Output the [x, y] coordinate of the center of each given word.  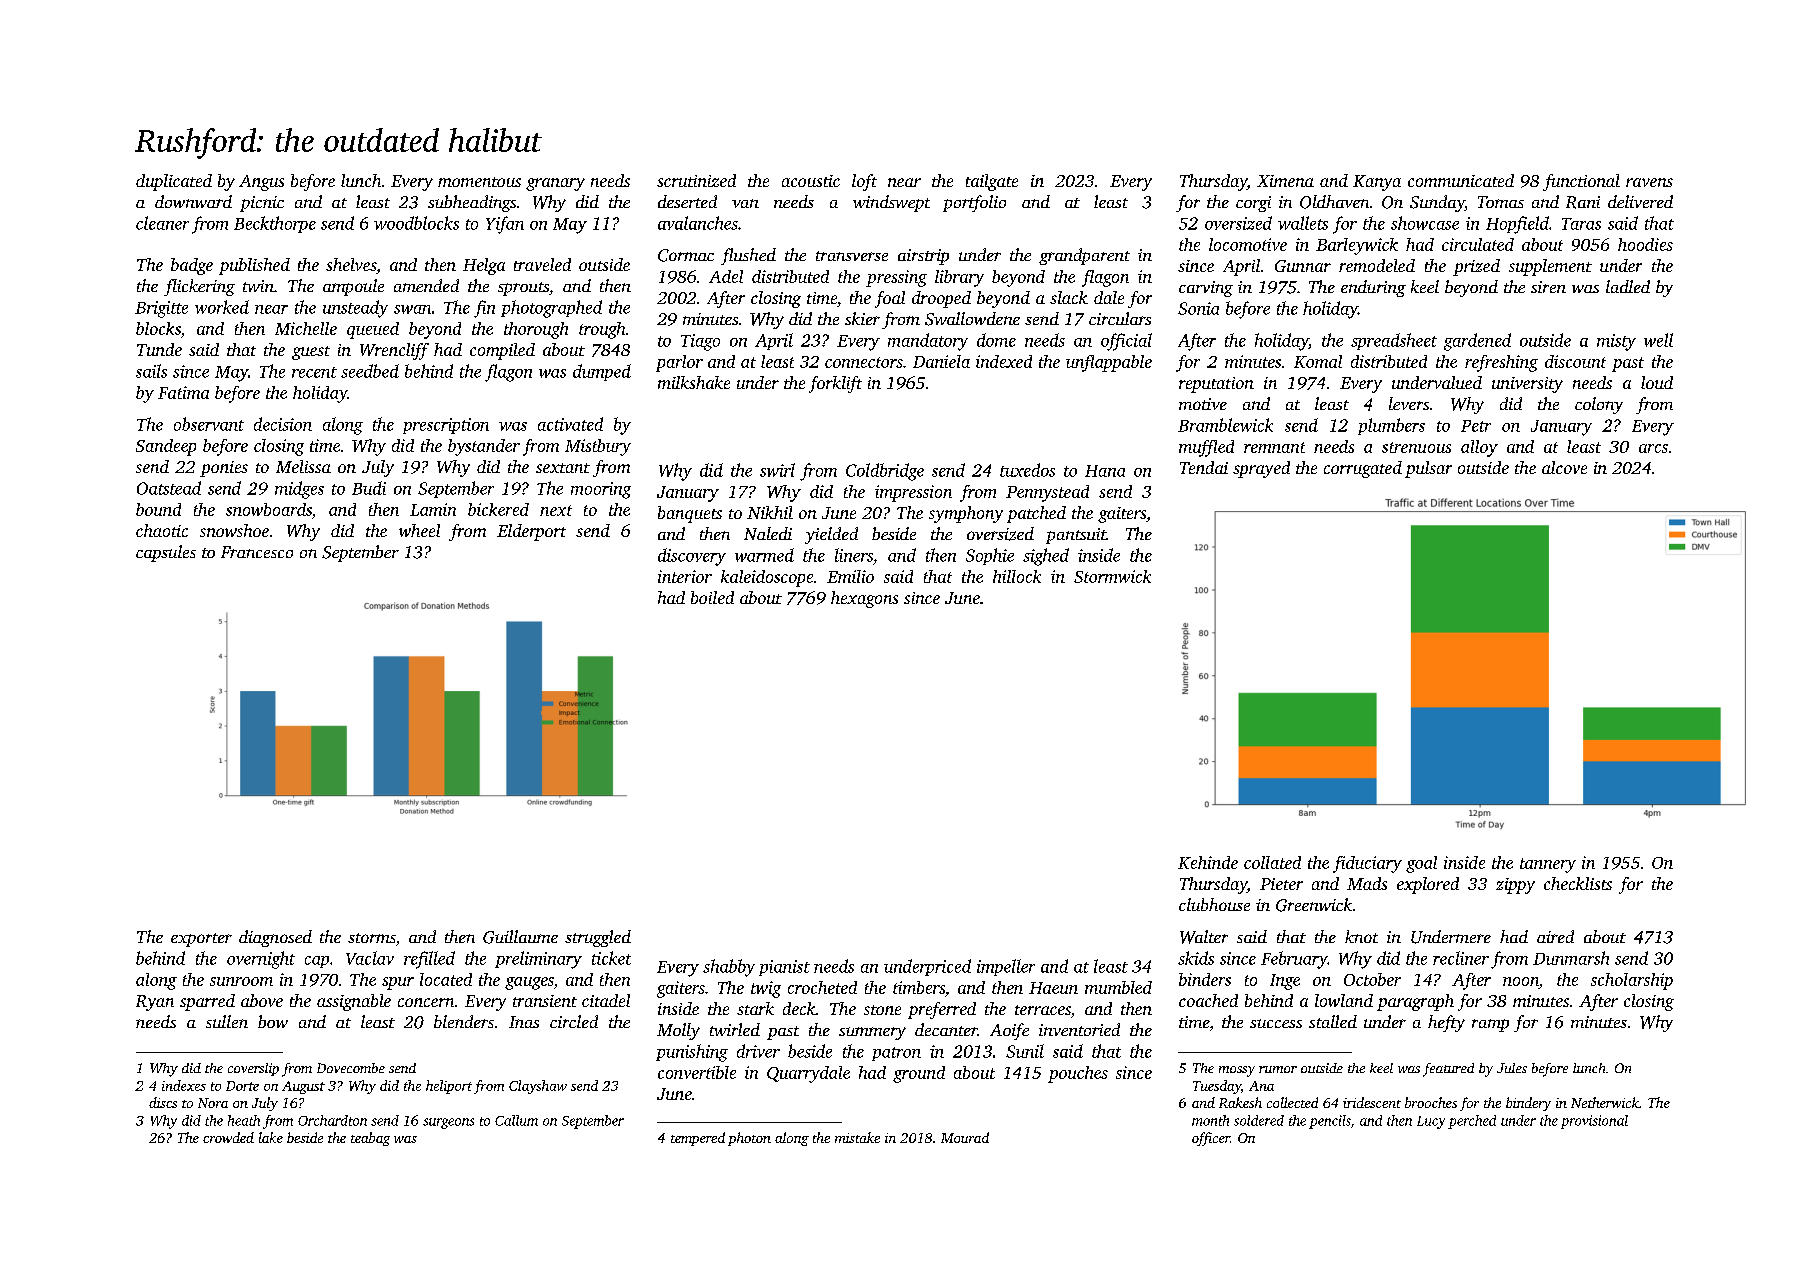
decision [283, 424]
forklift [835, 384]
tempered [698, 1139]
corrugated [1363, 469]
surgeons [448, 1123]
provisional [1594, 1122]
